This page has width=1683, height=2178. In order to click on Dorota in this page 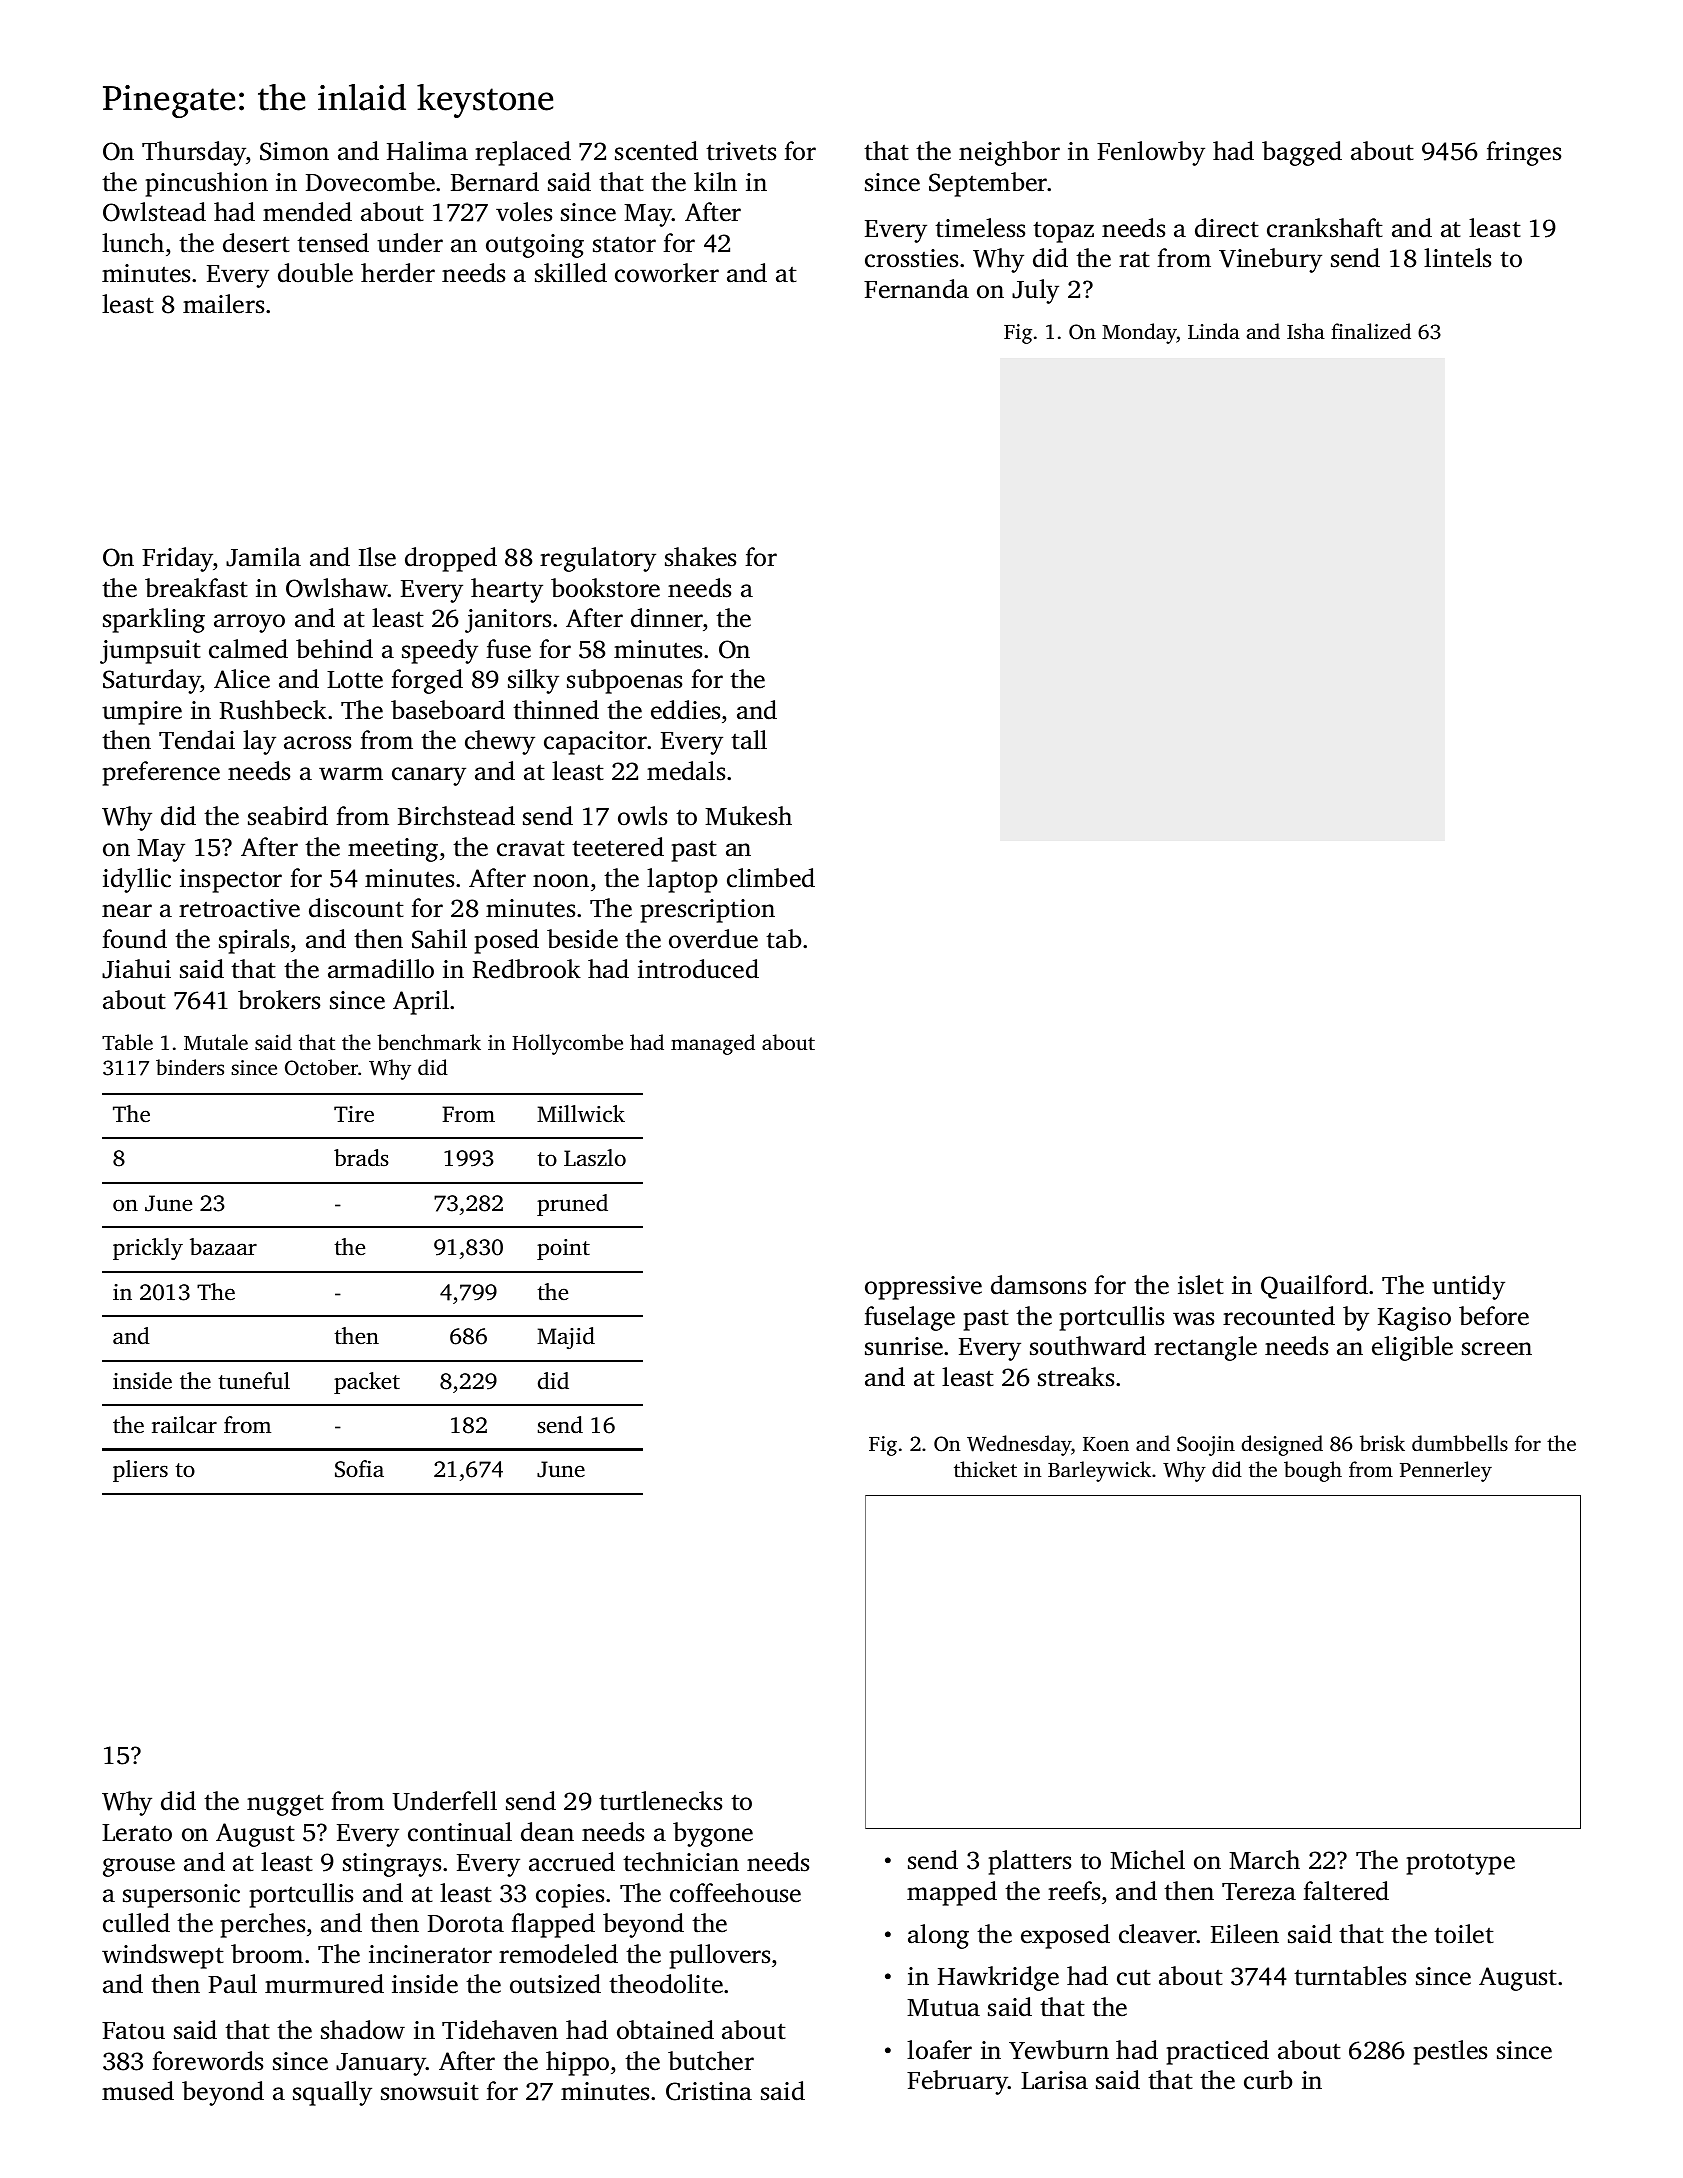, I will do `click(466, 1924)`.
